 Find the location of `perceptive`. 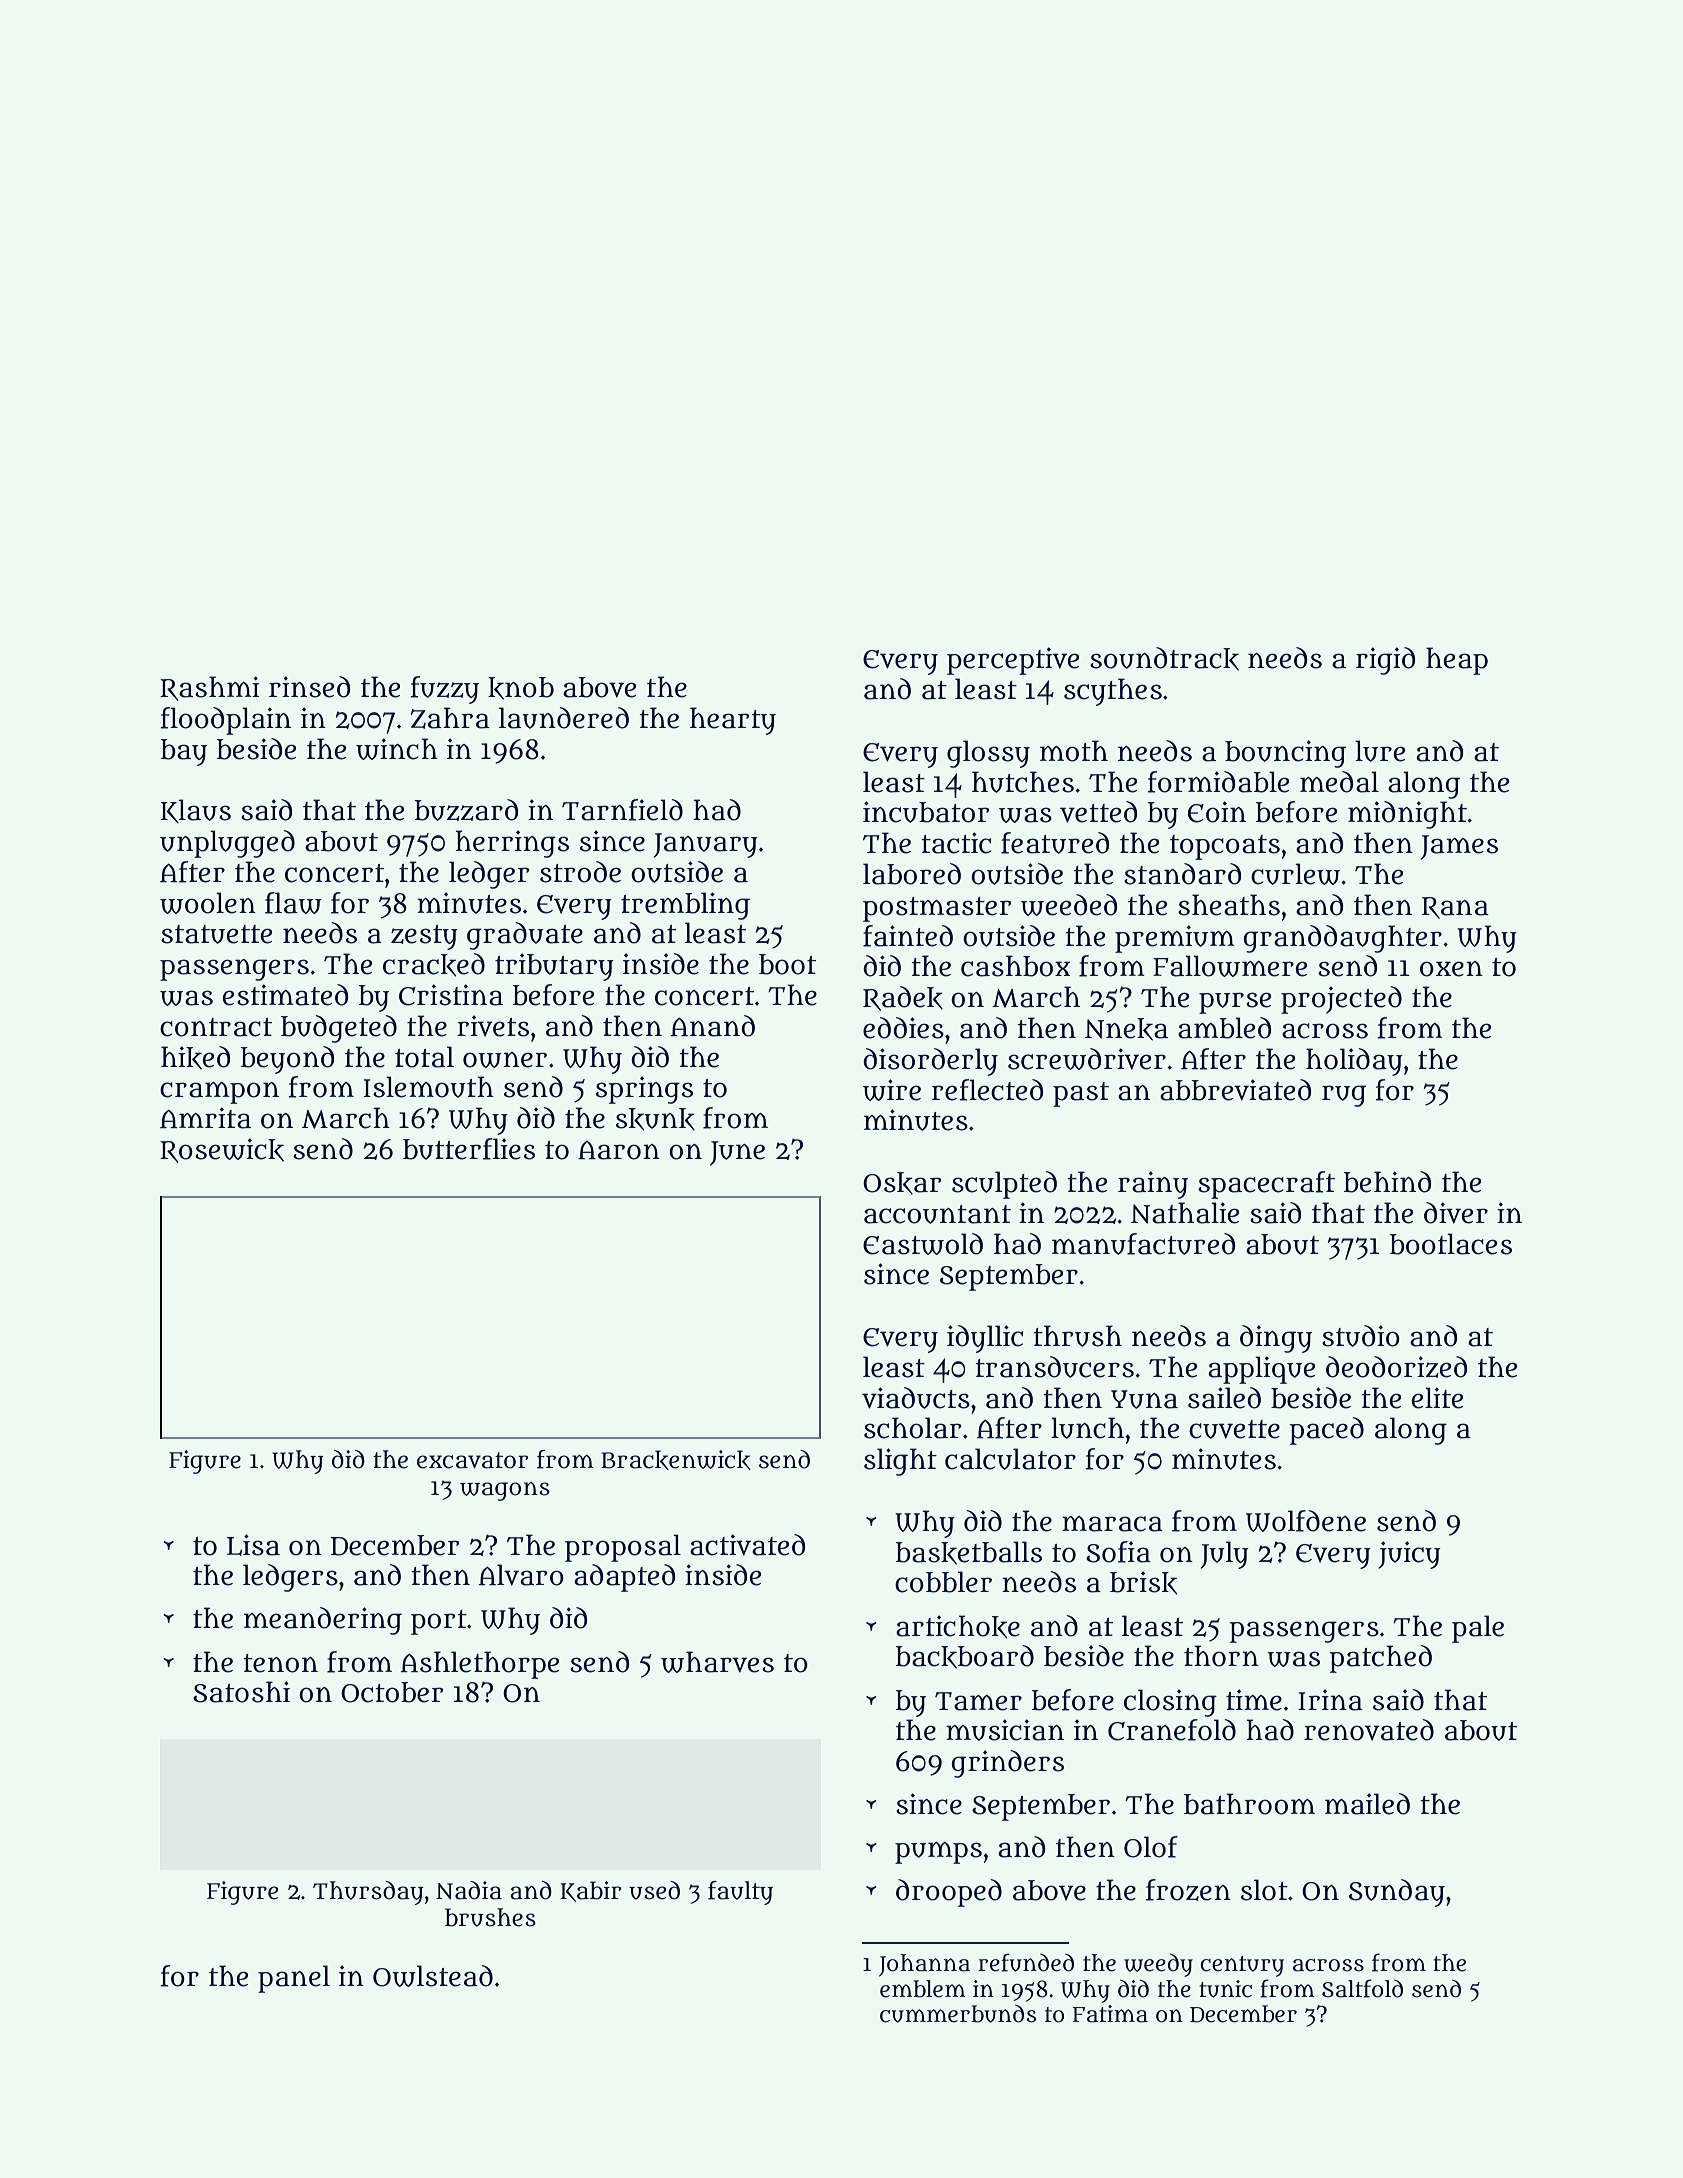

perceptive is located at coordinates (1013, 661).
